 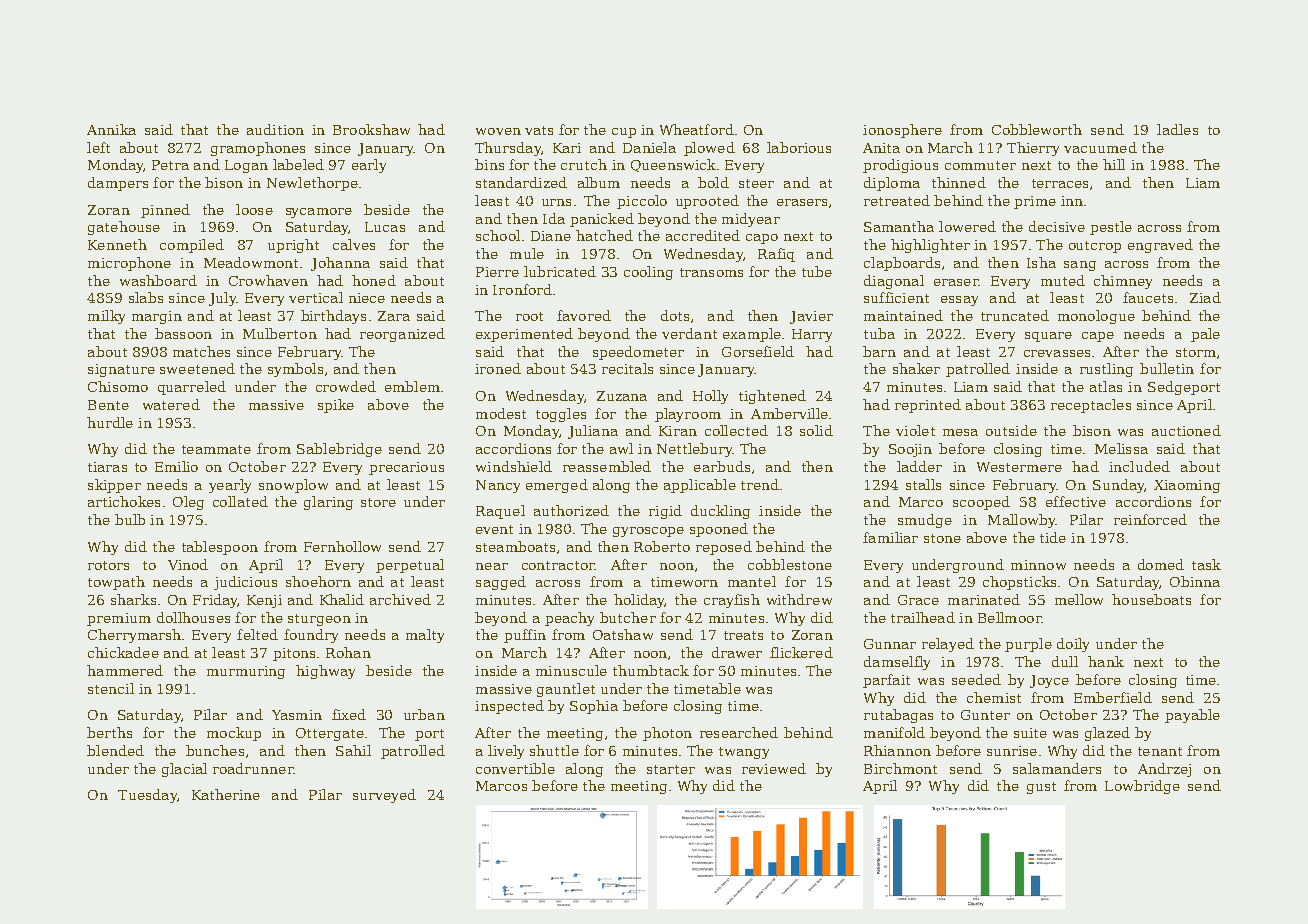 What do you see at coordinates (799, 147) in the screenshot?
I see `laborious` at bounding box center [799, 147].
